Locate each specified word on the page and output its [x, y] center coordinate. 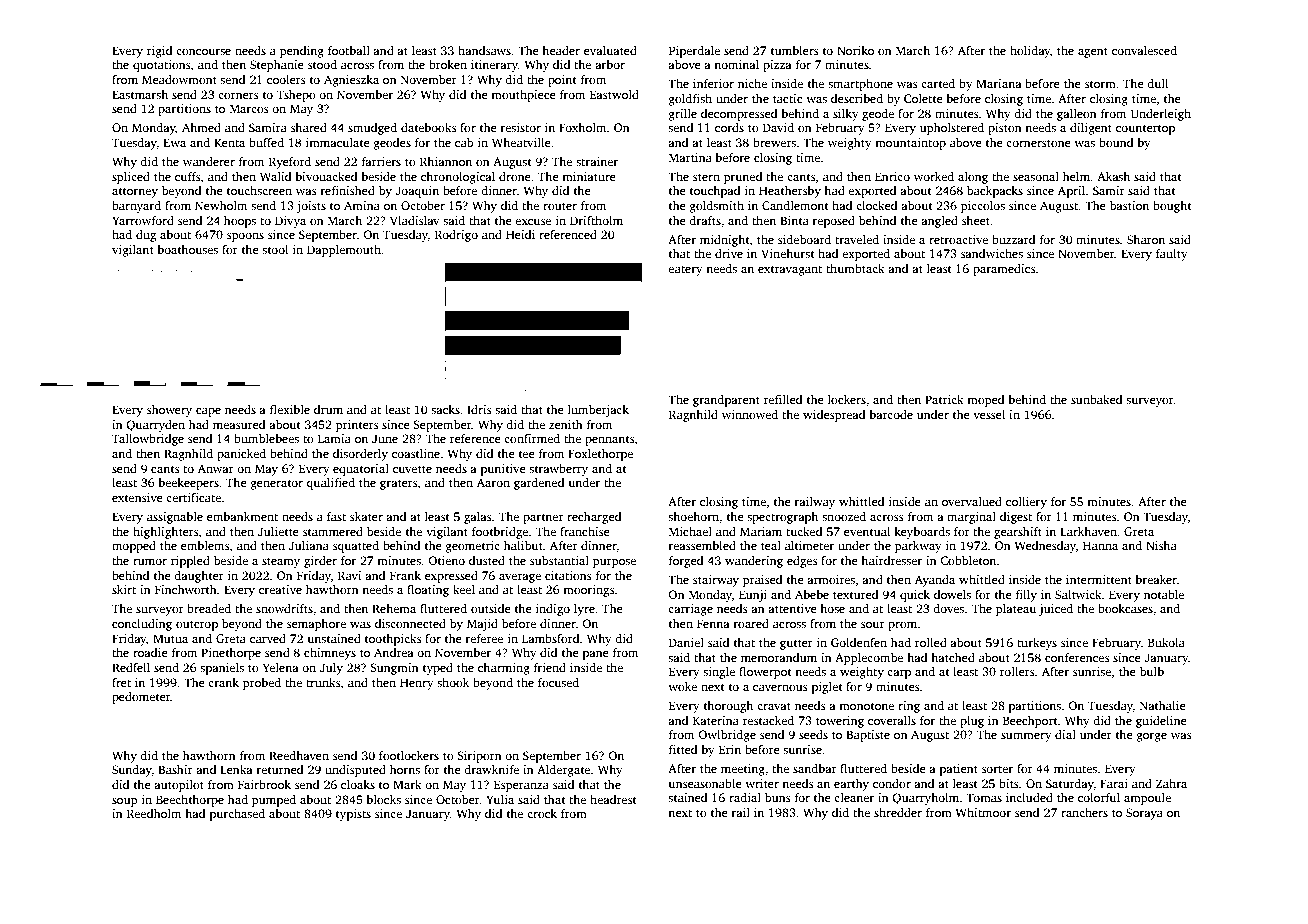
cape [208, 412]
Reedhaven [299, 755]
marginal [971, 518]
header [561, 50]
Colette [923, 98]
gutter [796, 644]
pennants [609, 440]
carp [899, 674]
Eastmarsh [140, 94]
